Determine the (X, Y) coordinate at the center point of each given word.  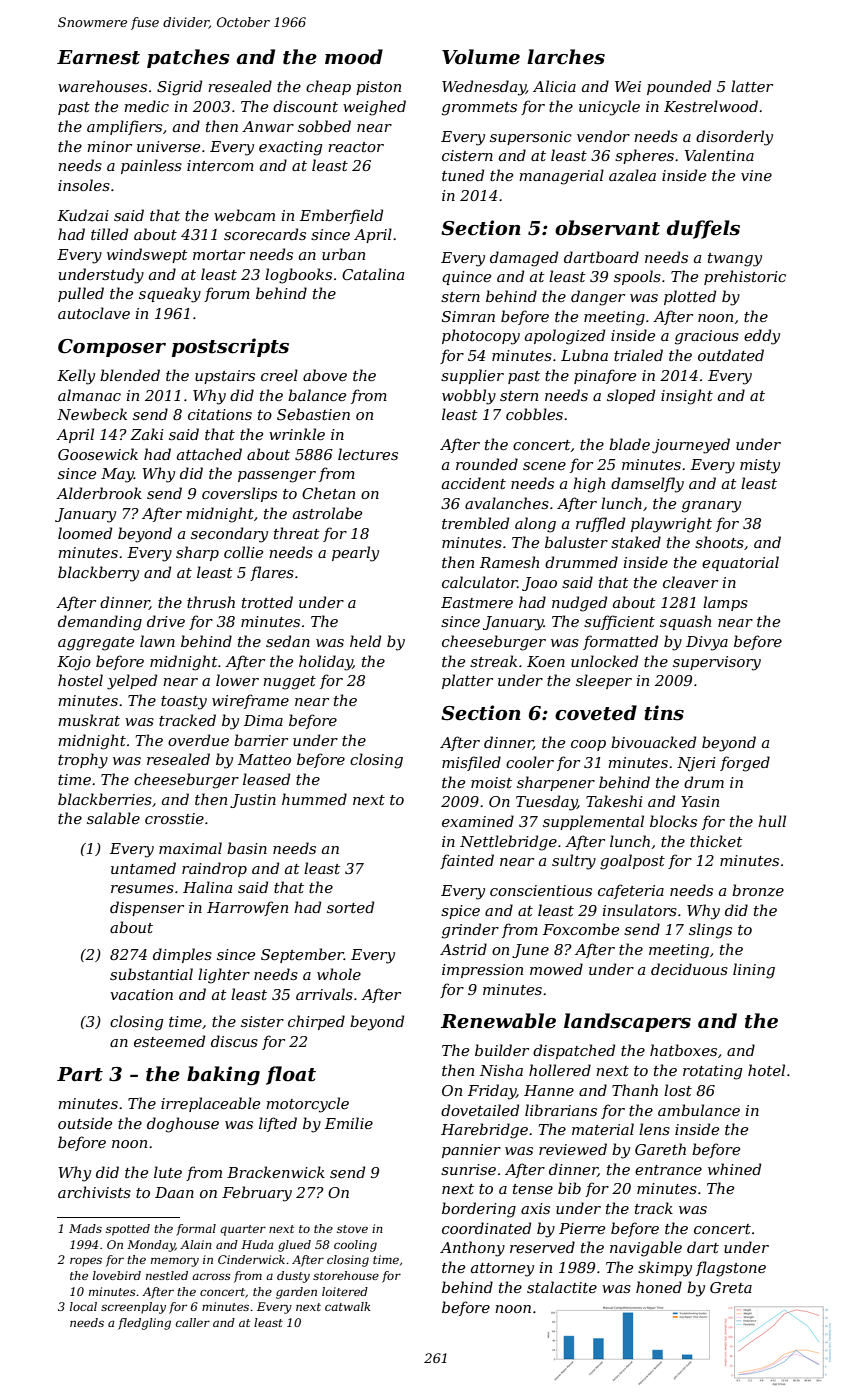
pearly (355, 554)
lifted (278, 1124)
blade (629, 444)
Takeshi (614, 801)
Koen (546, 661)
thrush (211, 602)
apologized (565, 337)
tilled (109, 234)
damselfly (647, 485)
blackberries (105, 799)
